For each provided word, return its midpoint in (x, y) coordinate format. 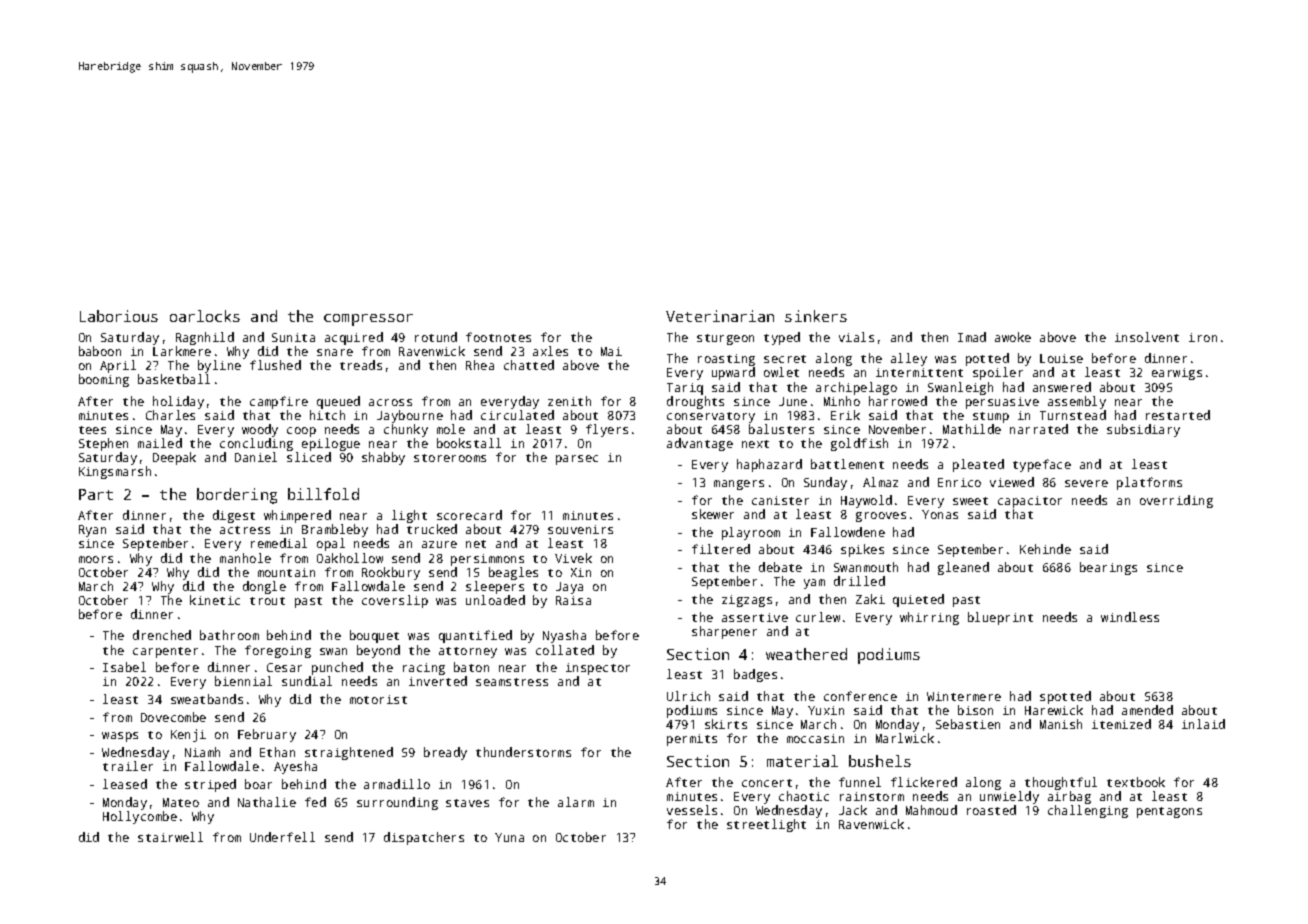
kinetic (215, 600)
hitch (327, 415)
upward (733, 373)
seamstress (512, 682)
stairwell (170, 837)
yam (814, 584)
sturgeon (725, 339)
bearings (1108, 568)
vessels (692, 810)
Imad (972, 337)
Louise (1061, 358)
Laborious (119, 316)
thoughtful (1061, 783)
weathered (806, 654)
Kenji (188, 735)
